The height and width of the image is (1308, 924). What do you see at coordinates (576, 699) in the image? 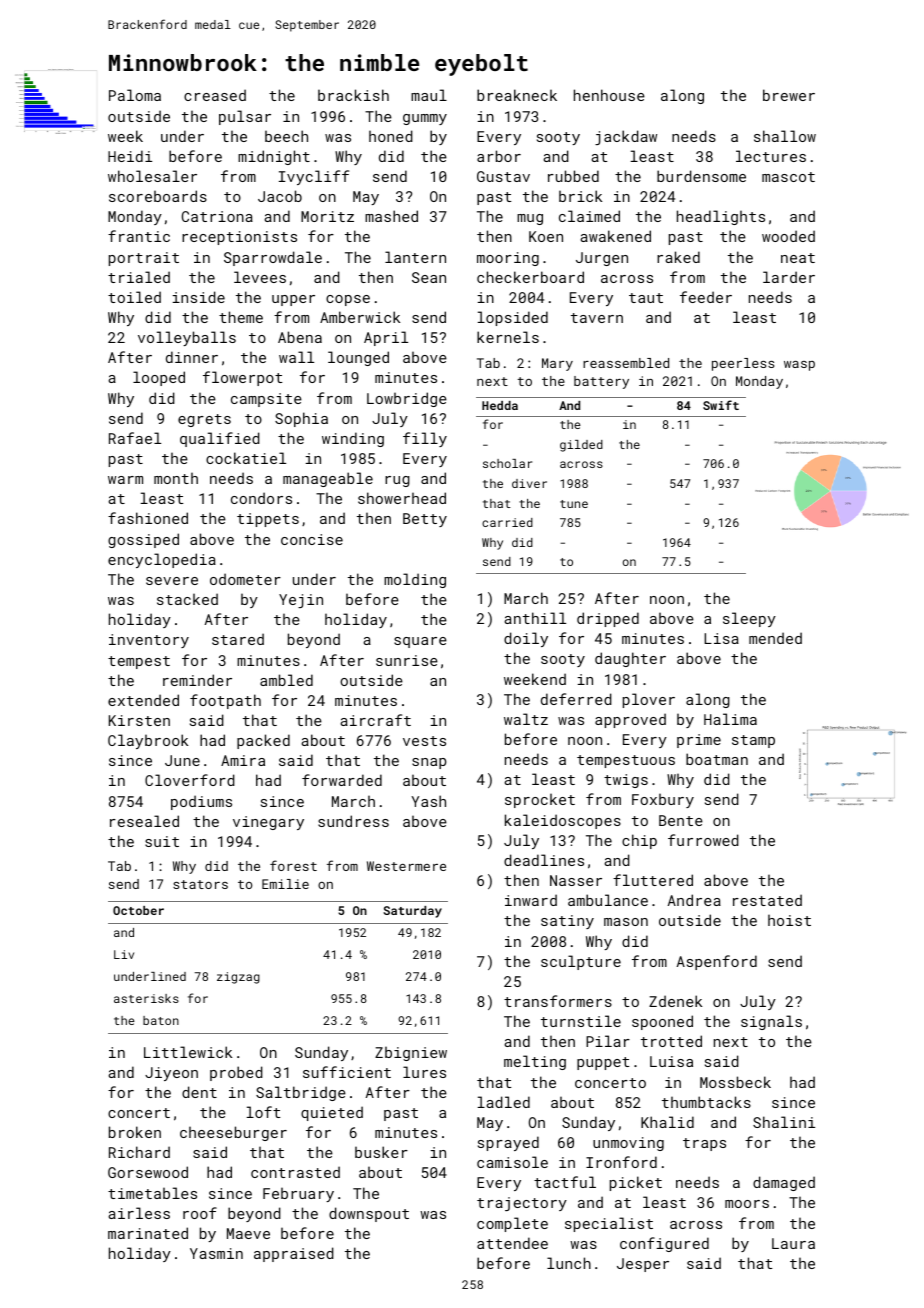
I see `deferred` at bounding box center [576, 699].
